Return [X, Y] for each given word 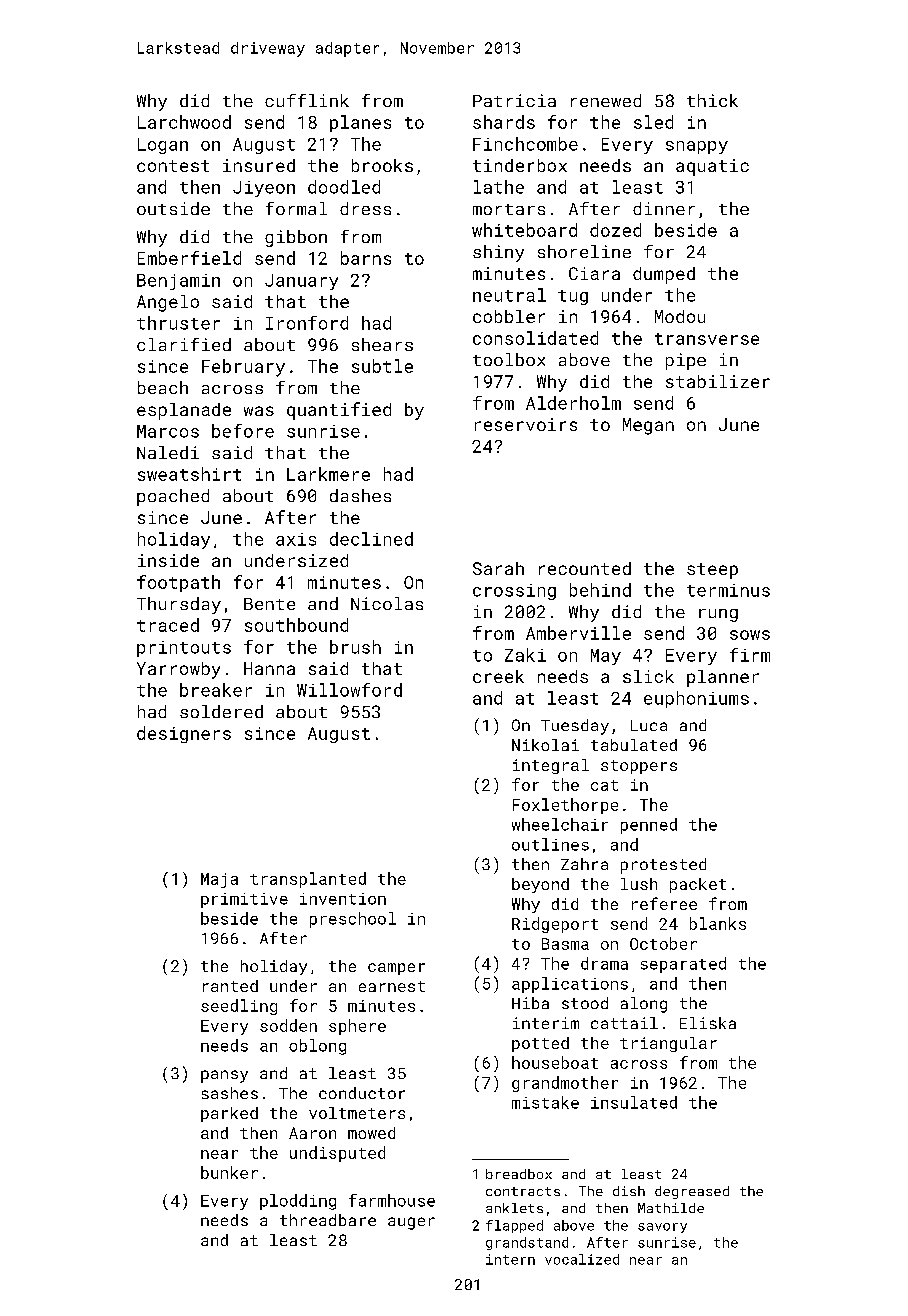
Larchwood [184, 122]
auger [411, 1223]
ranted [230, 986]
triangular [668, 1044]
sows [750, 635]
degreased [692, 1192]
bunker [229, 1172]
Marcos [168, 431]
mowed [371, 1133]
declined [371, 539]
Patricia [514, 100]
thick [712, 100]
